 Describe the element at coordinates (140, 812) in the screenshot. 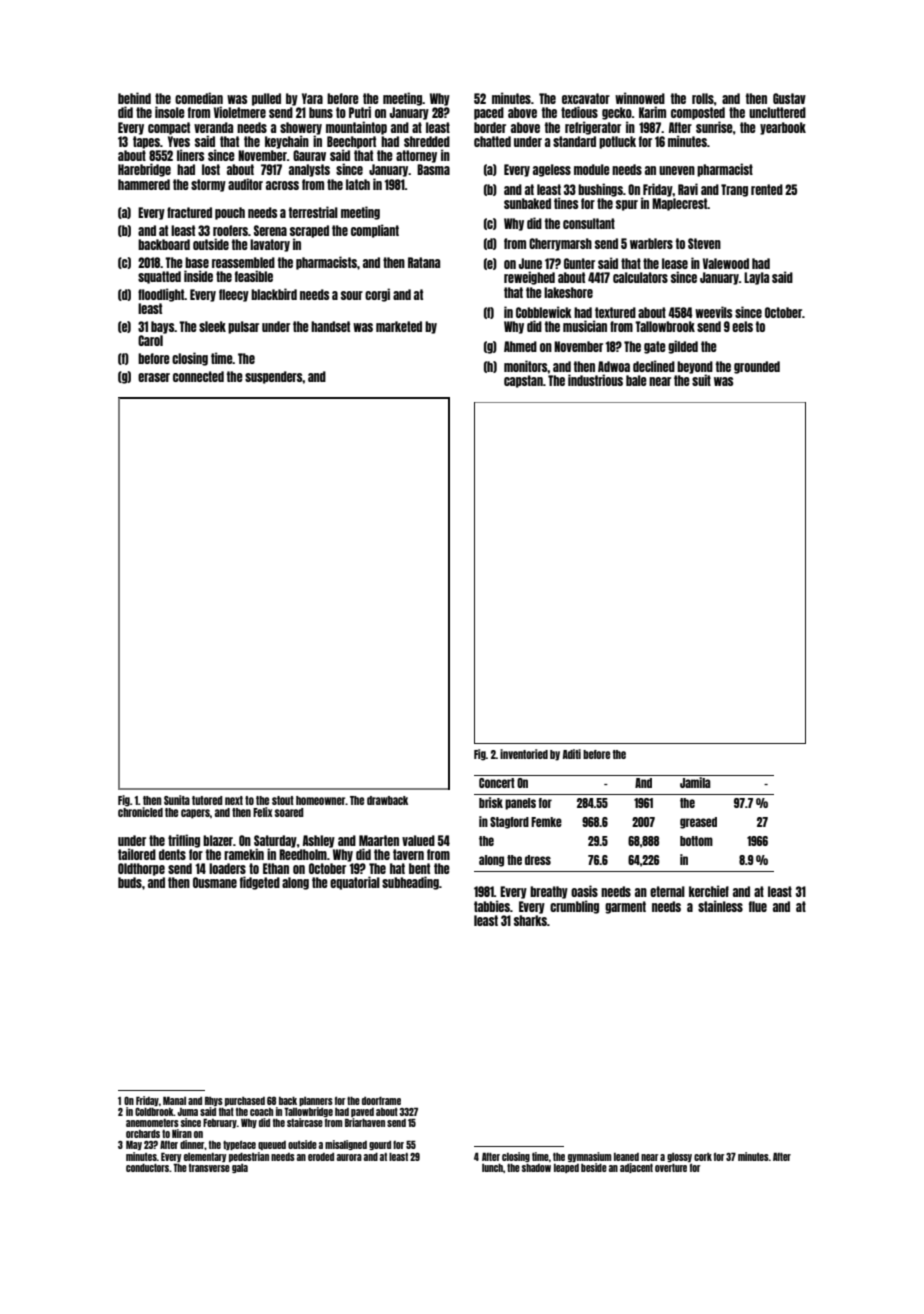

I see `chronicled` at that location.
